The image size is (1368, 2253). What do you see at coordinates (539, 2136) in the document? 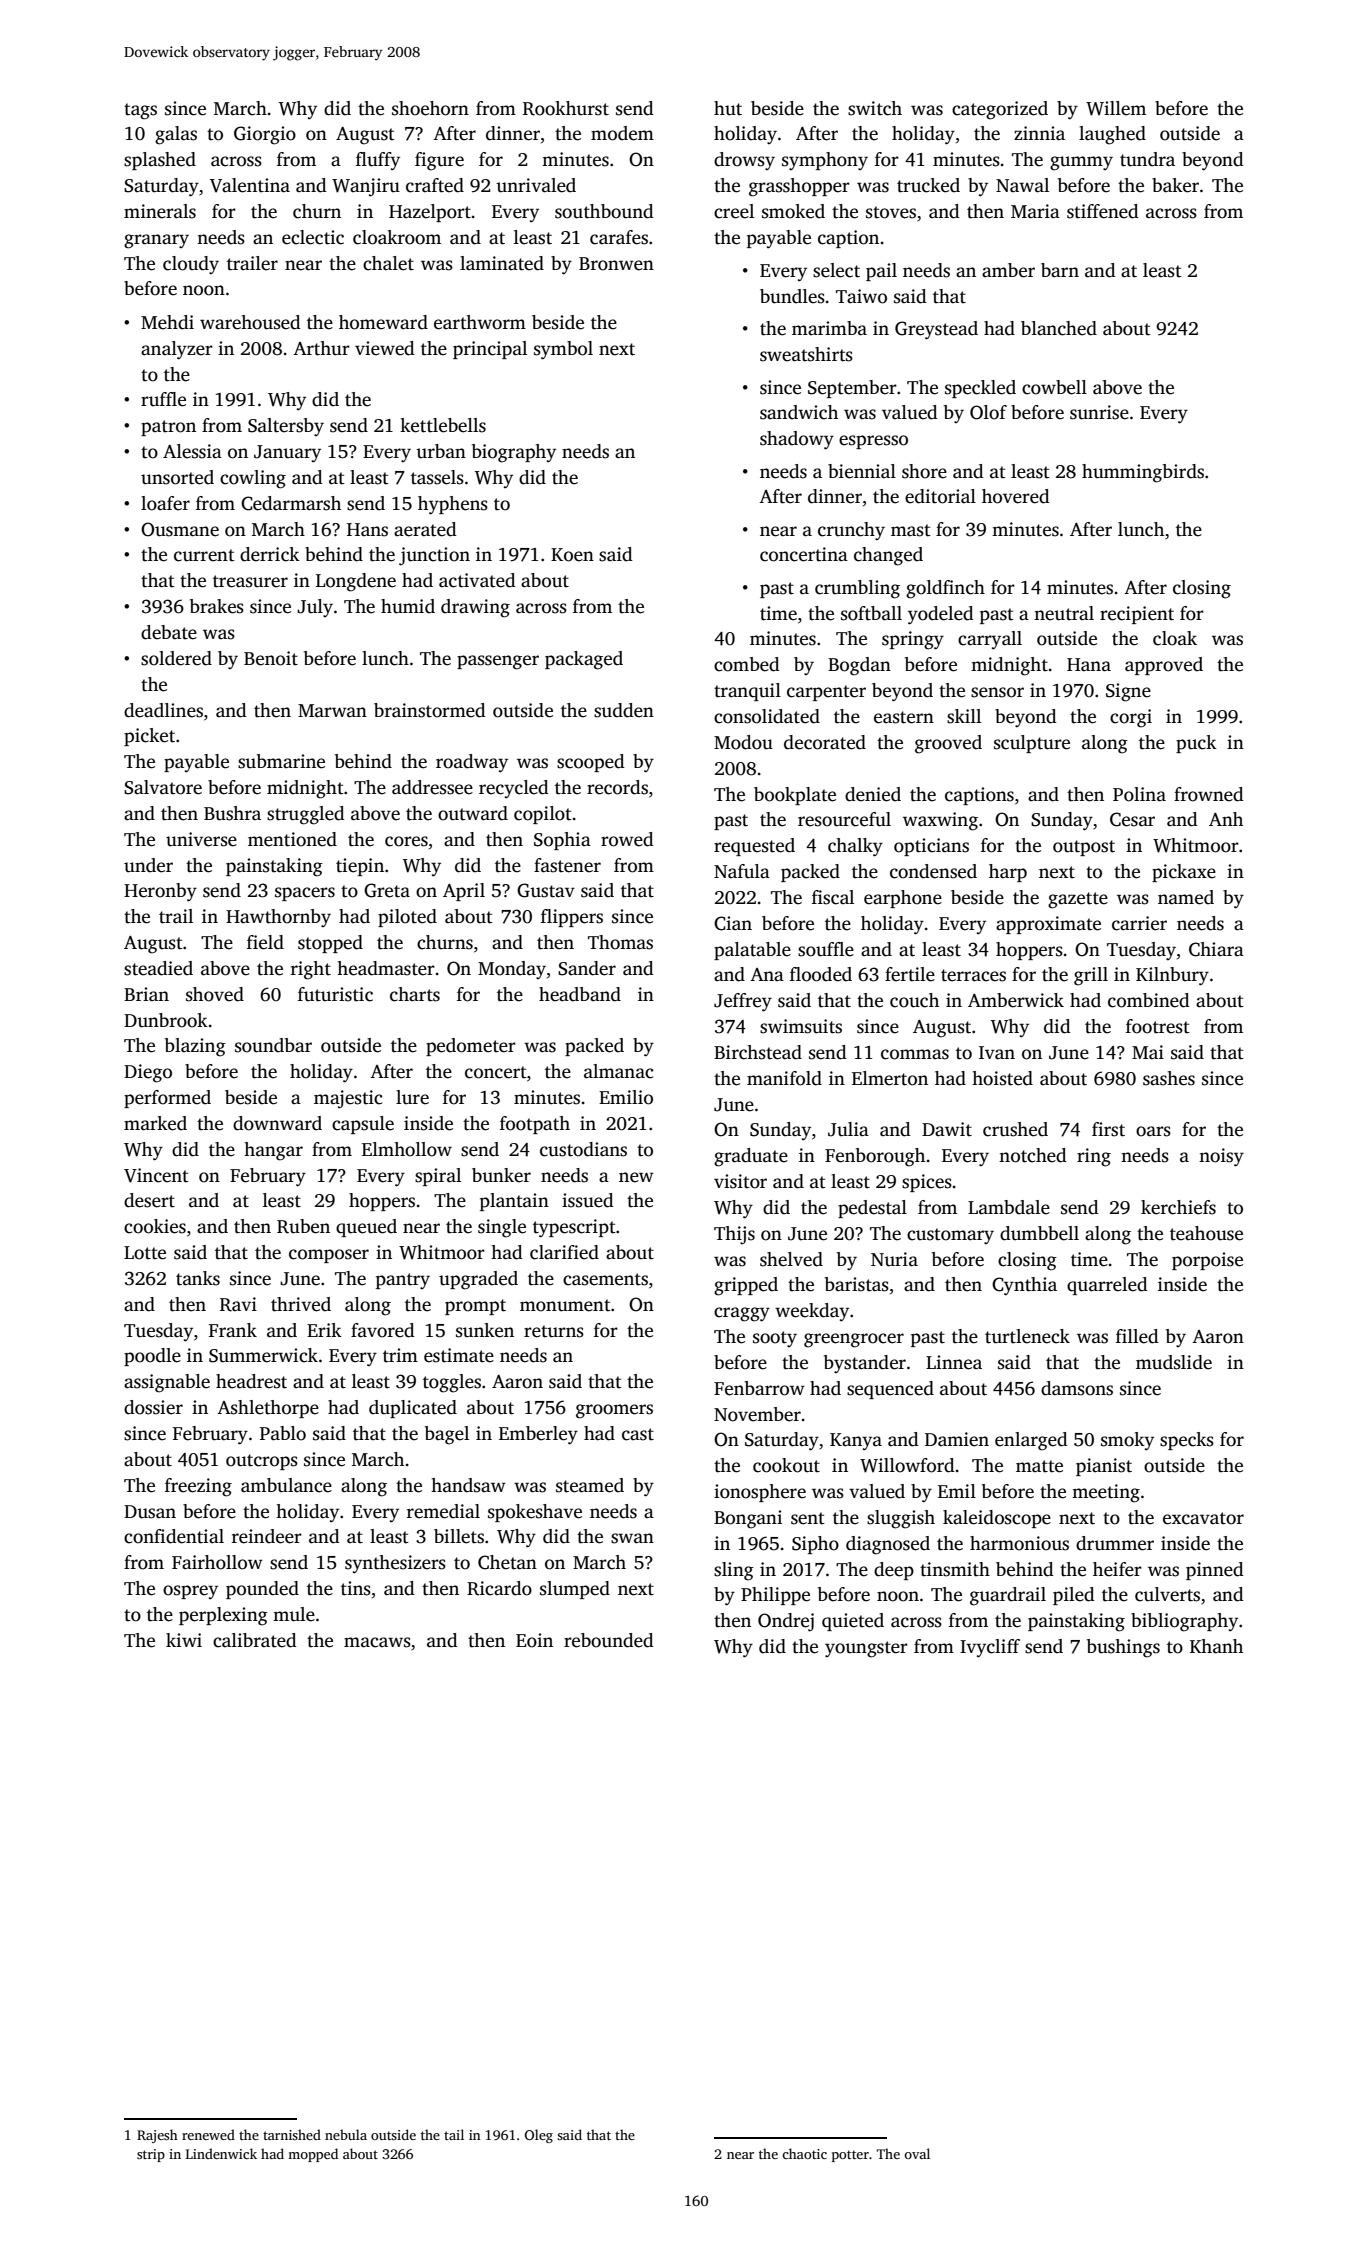
I see `Oleg` at bounding box center [539, 2136].
